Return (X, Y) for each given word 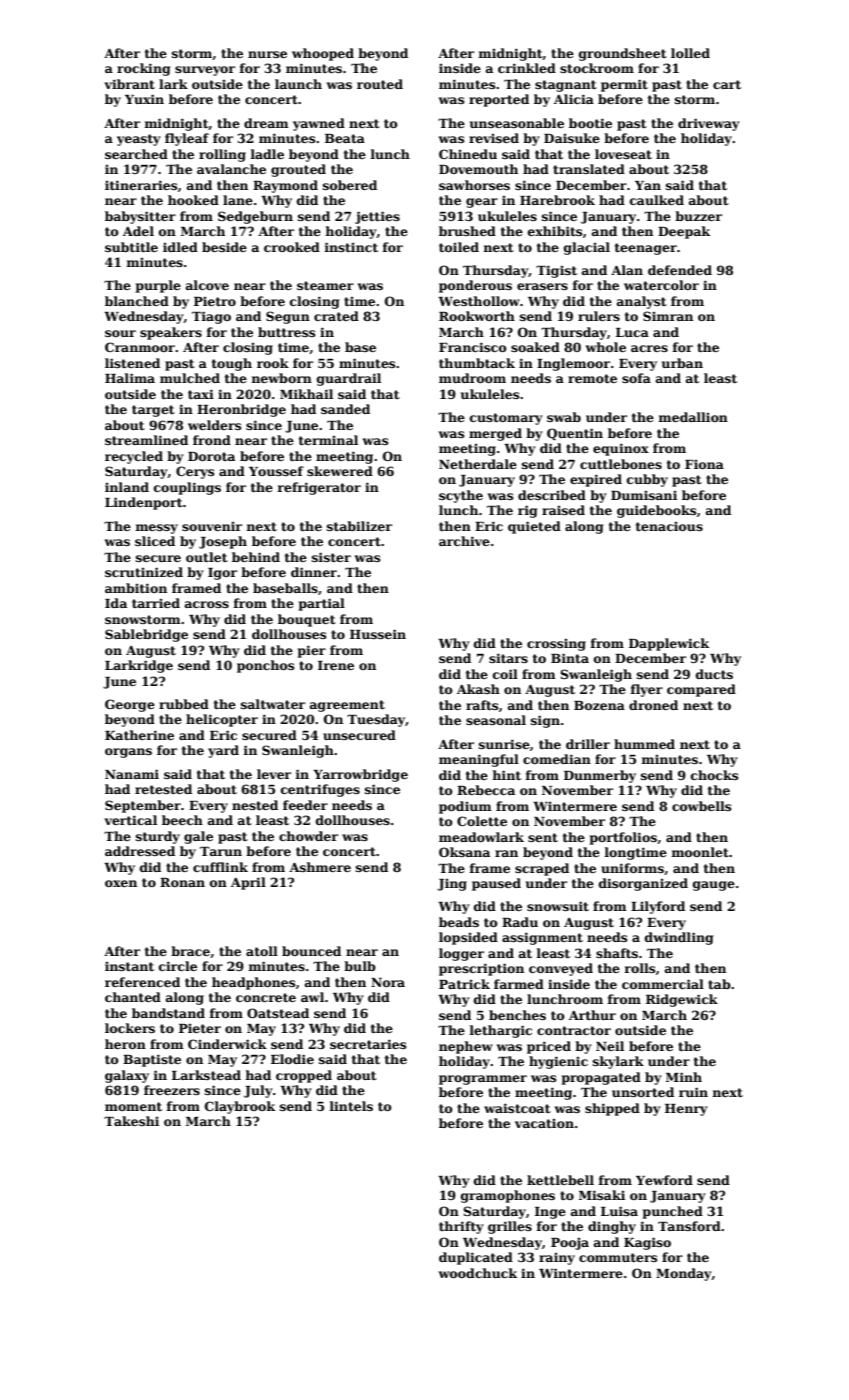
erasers (542, 286)
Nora (388, 982)
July (258, 1091)
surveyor (205, 71)
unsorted (643, 1092)
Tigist (556, 271)
